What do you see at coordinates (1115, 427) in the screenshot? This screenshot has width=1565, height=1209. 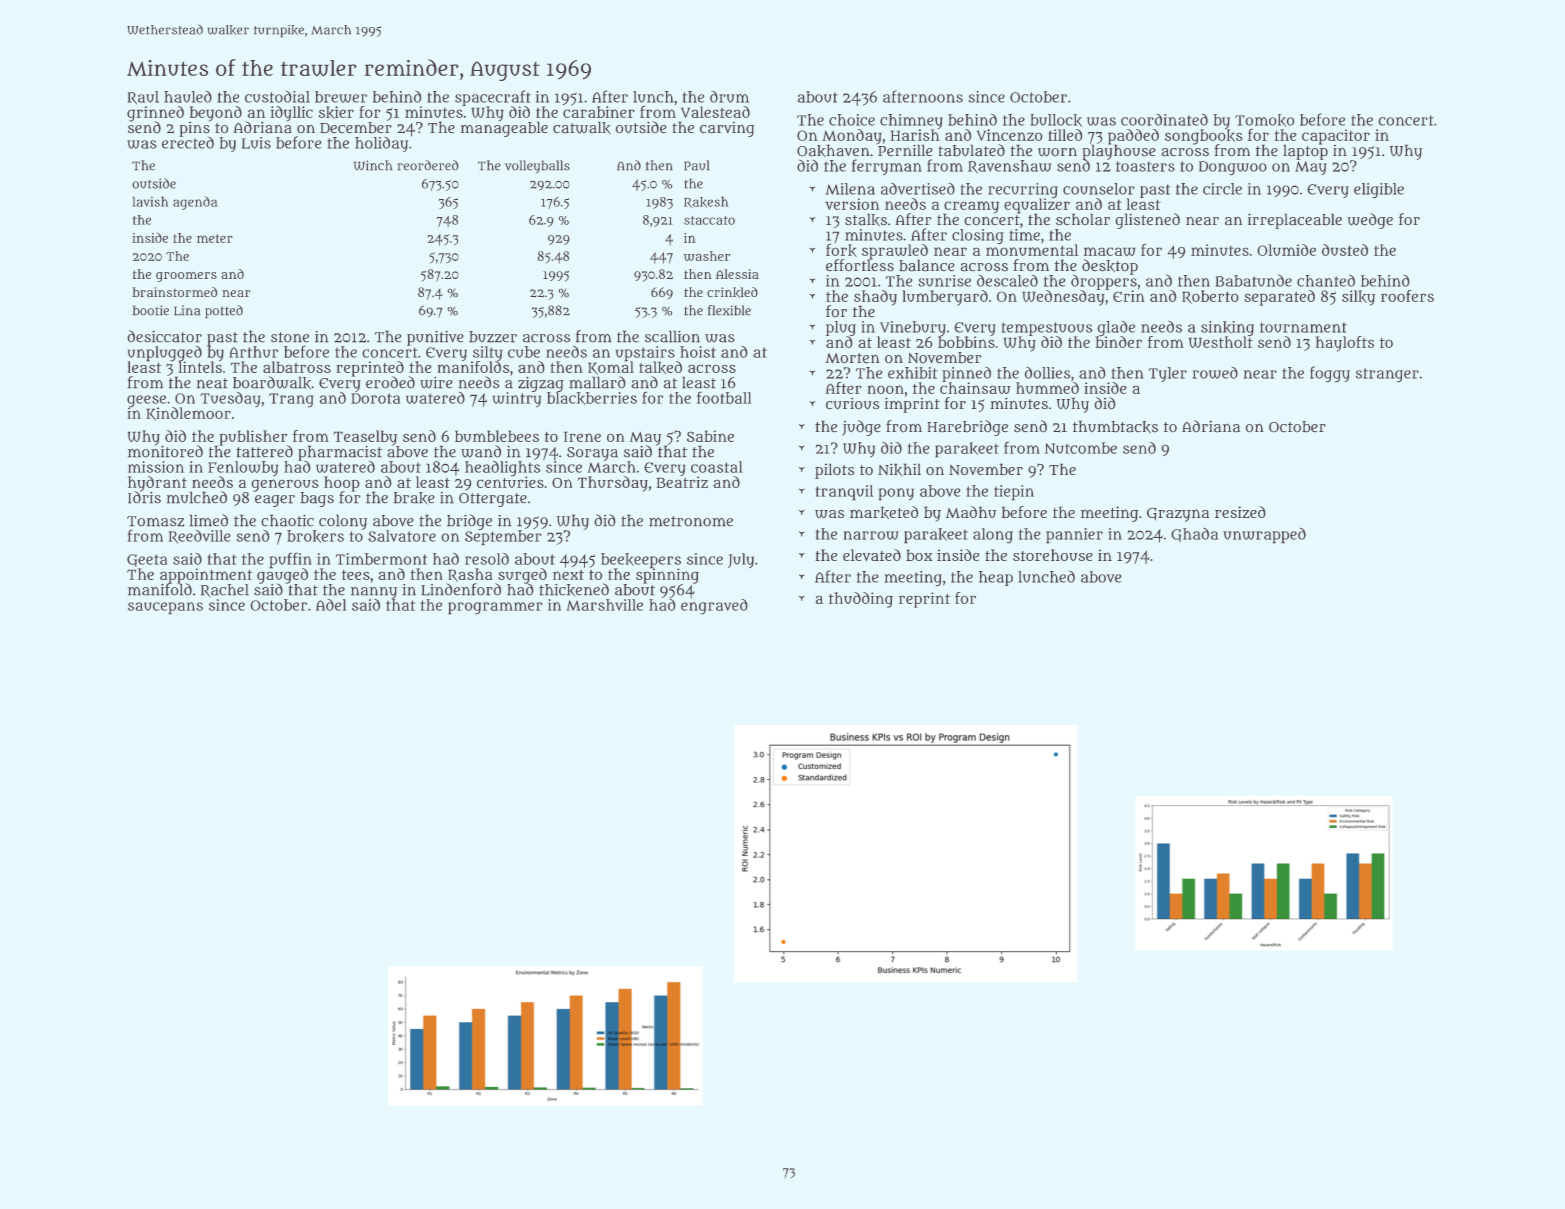 I see `thumbtacks` at bounding box center [1115, 427].
